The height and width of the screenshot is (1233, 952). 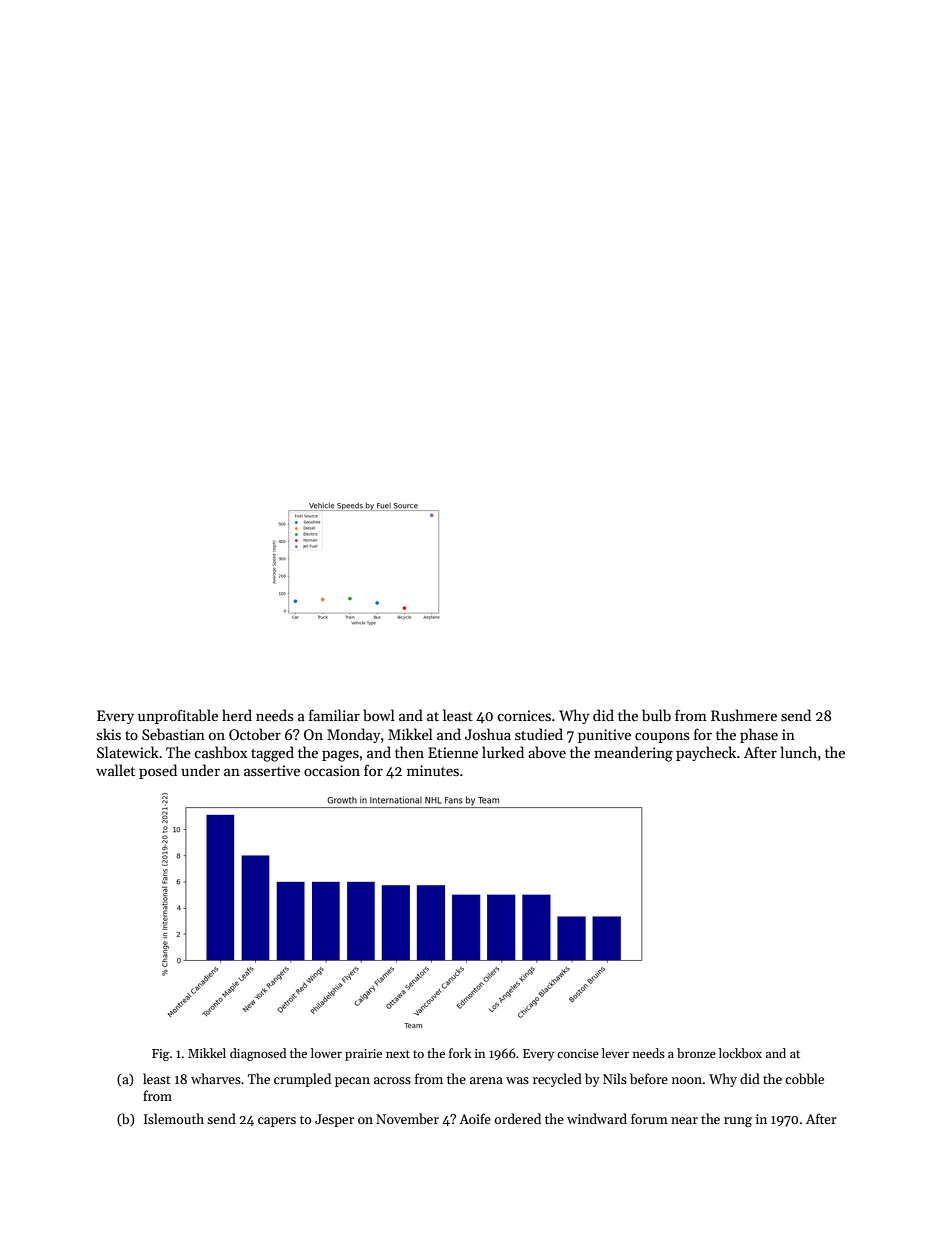 I want to click on unprofitable, so click(x=178, y=716).
